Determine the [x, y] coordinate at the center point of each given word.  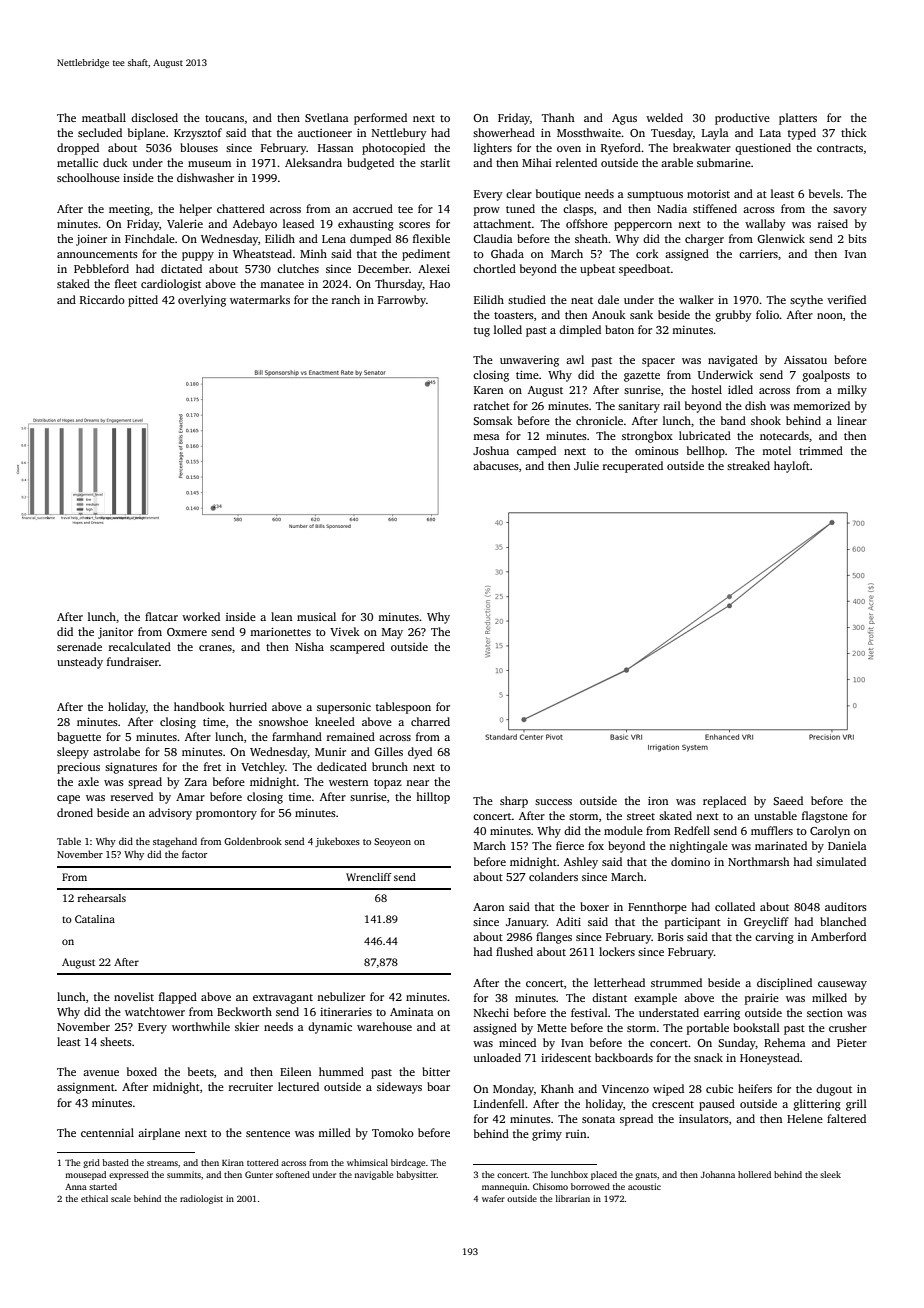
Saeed [788, 800]
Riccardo [102, 299]
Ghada [507, 253]
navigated [733, 361]
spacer [658, 362]
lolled [508, 329]
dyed [420, 753]
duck [115, 162]
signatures [131, 768]
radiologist [201, 1199]
